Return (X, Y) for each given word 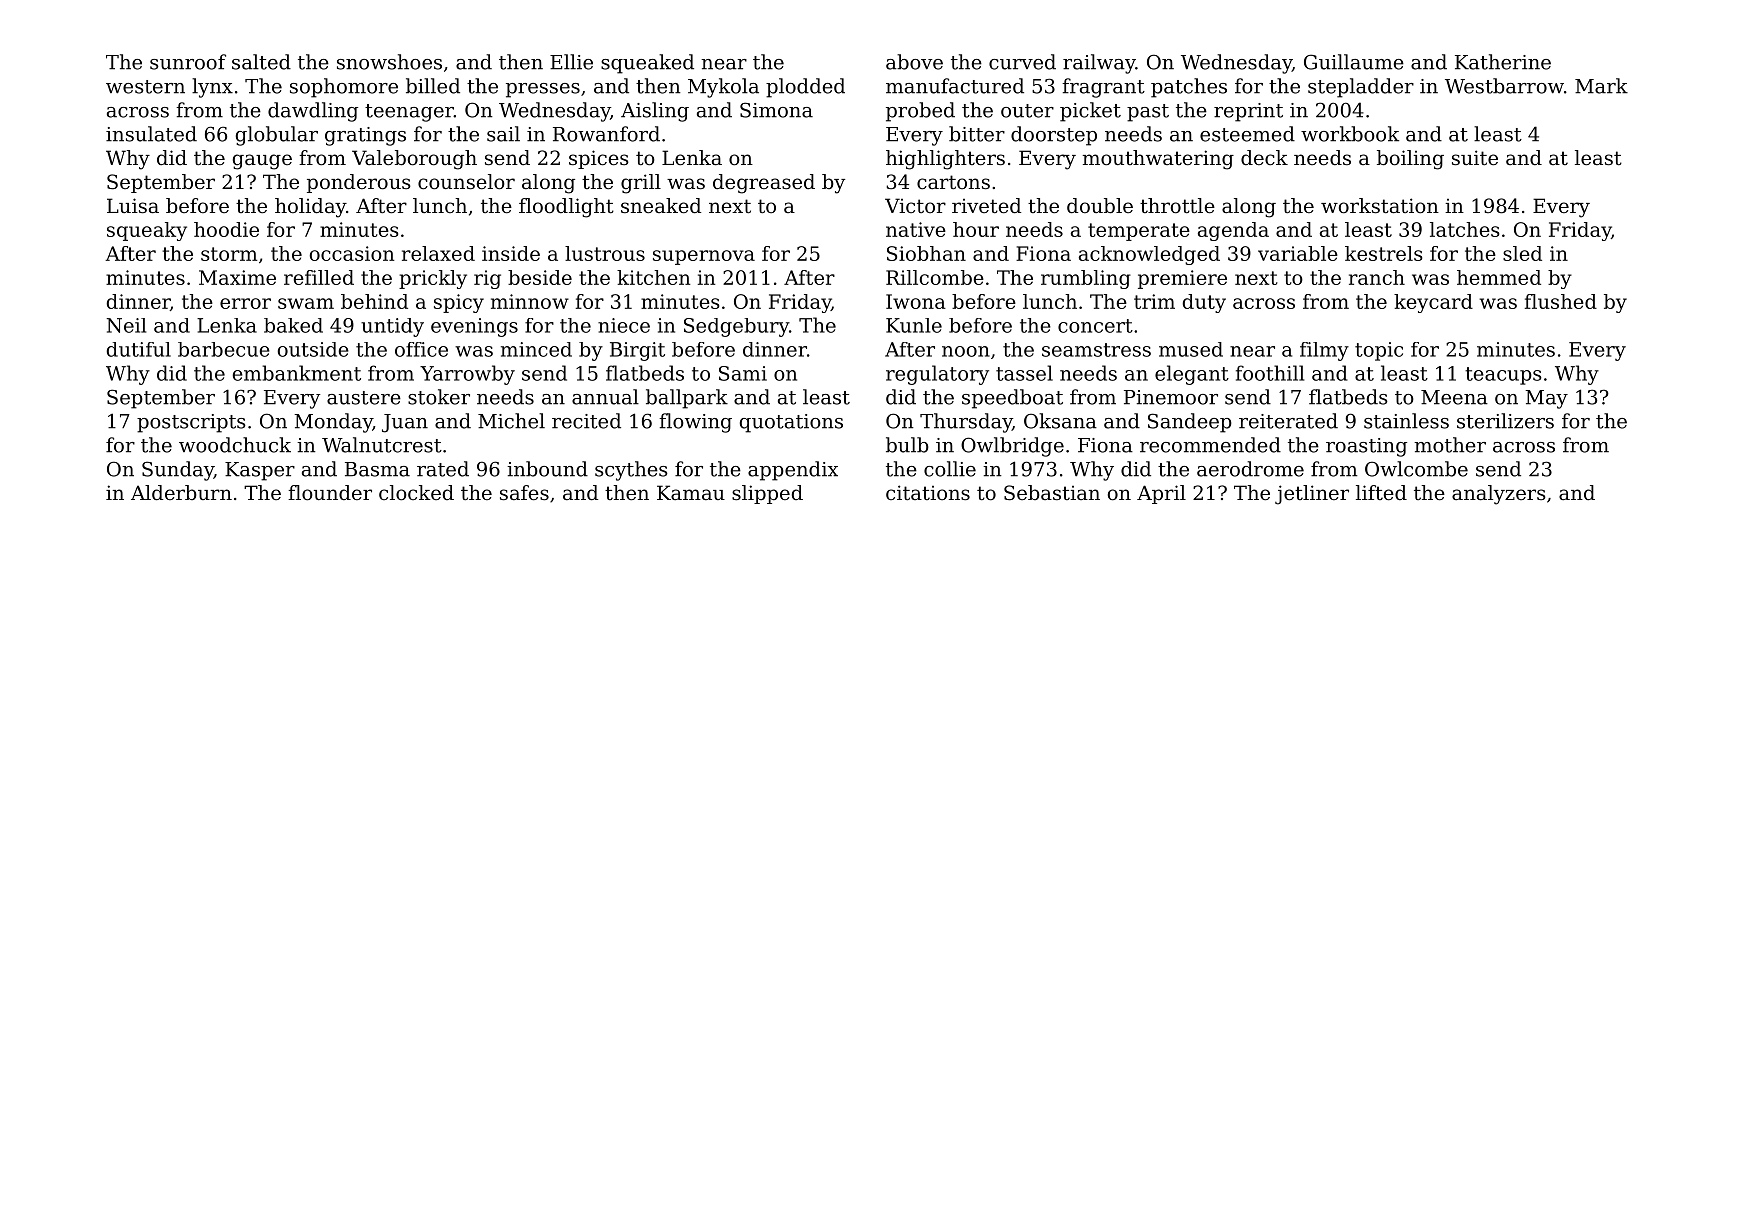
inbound (547, 469)
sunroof (188, 62)
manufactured (955, 86)
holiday (310, 208)
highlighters (945, 160)
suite (1475, 158)
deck (1264, 158)
